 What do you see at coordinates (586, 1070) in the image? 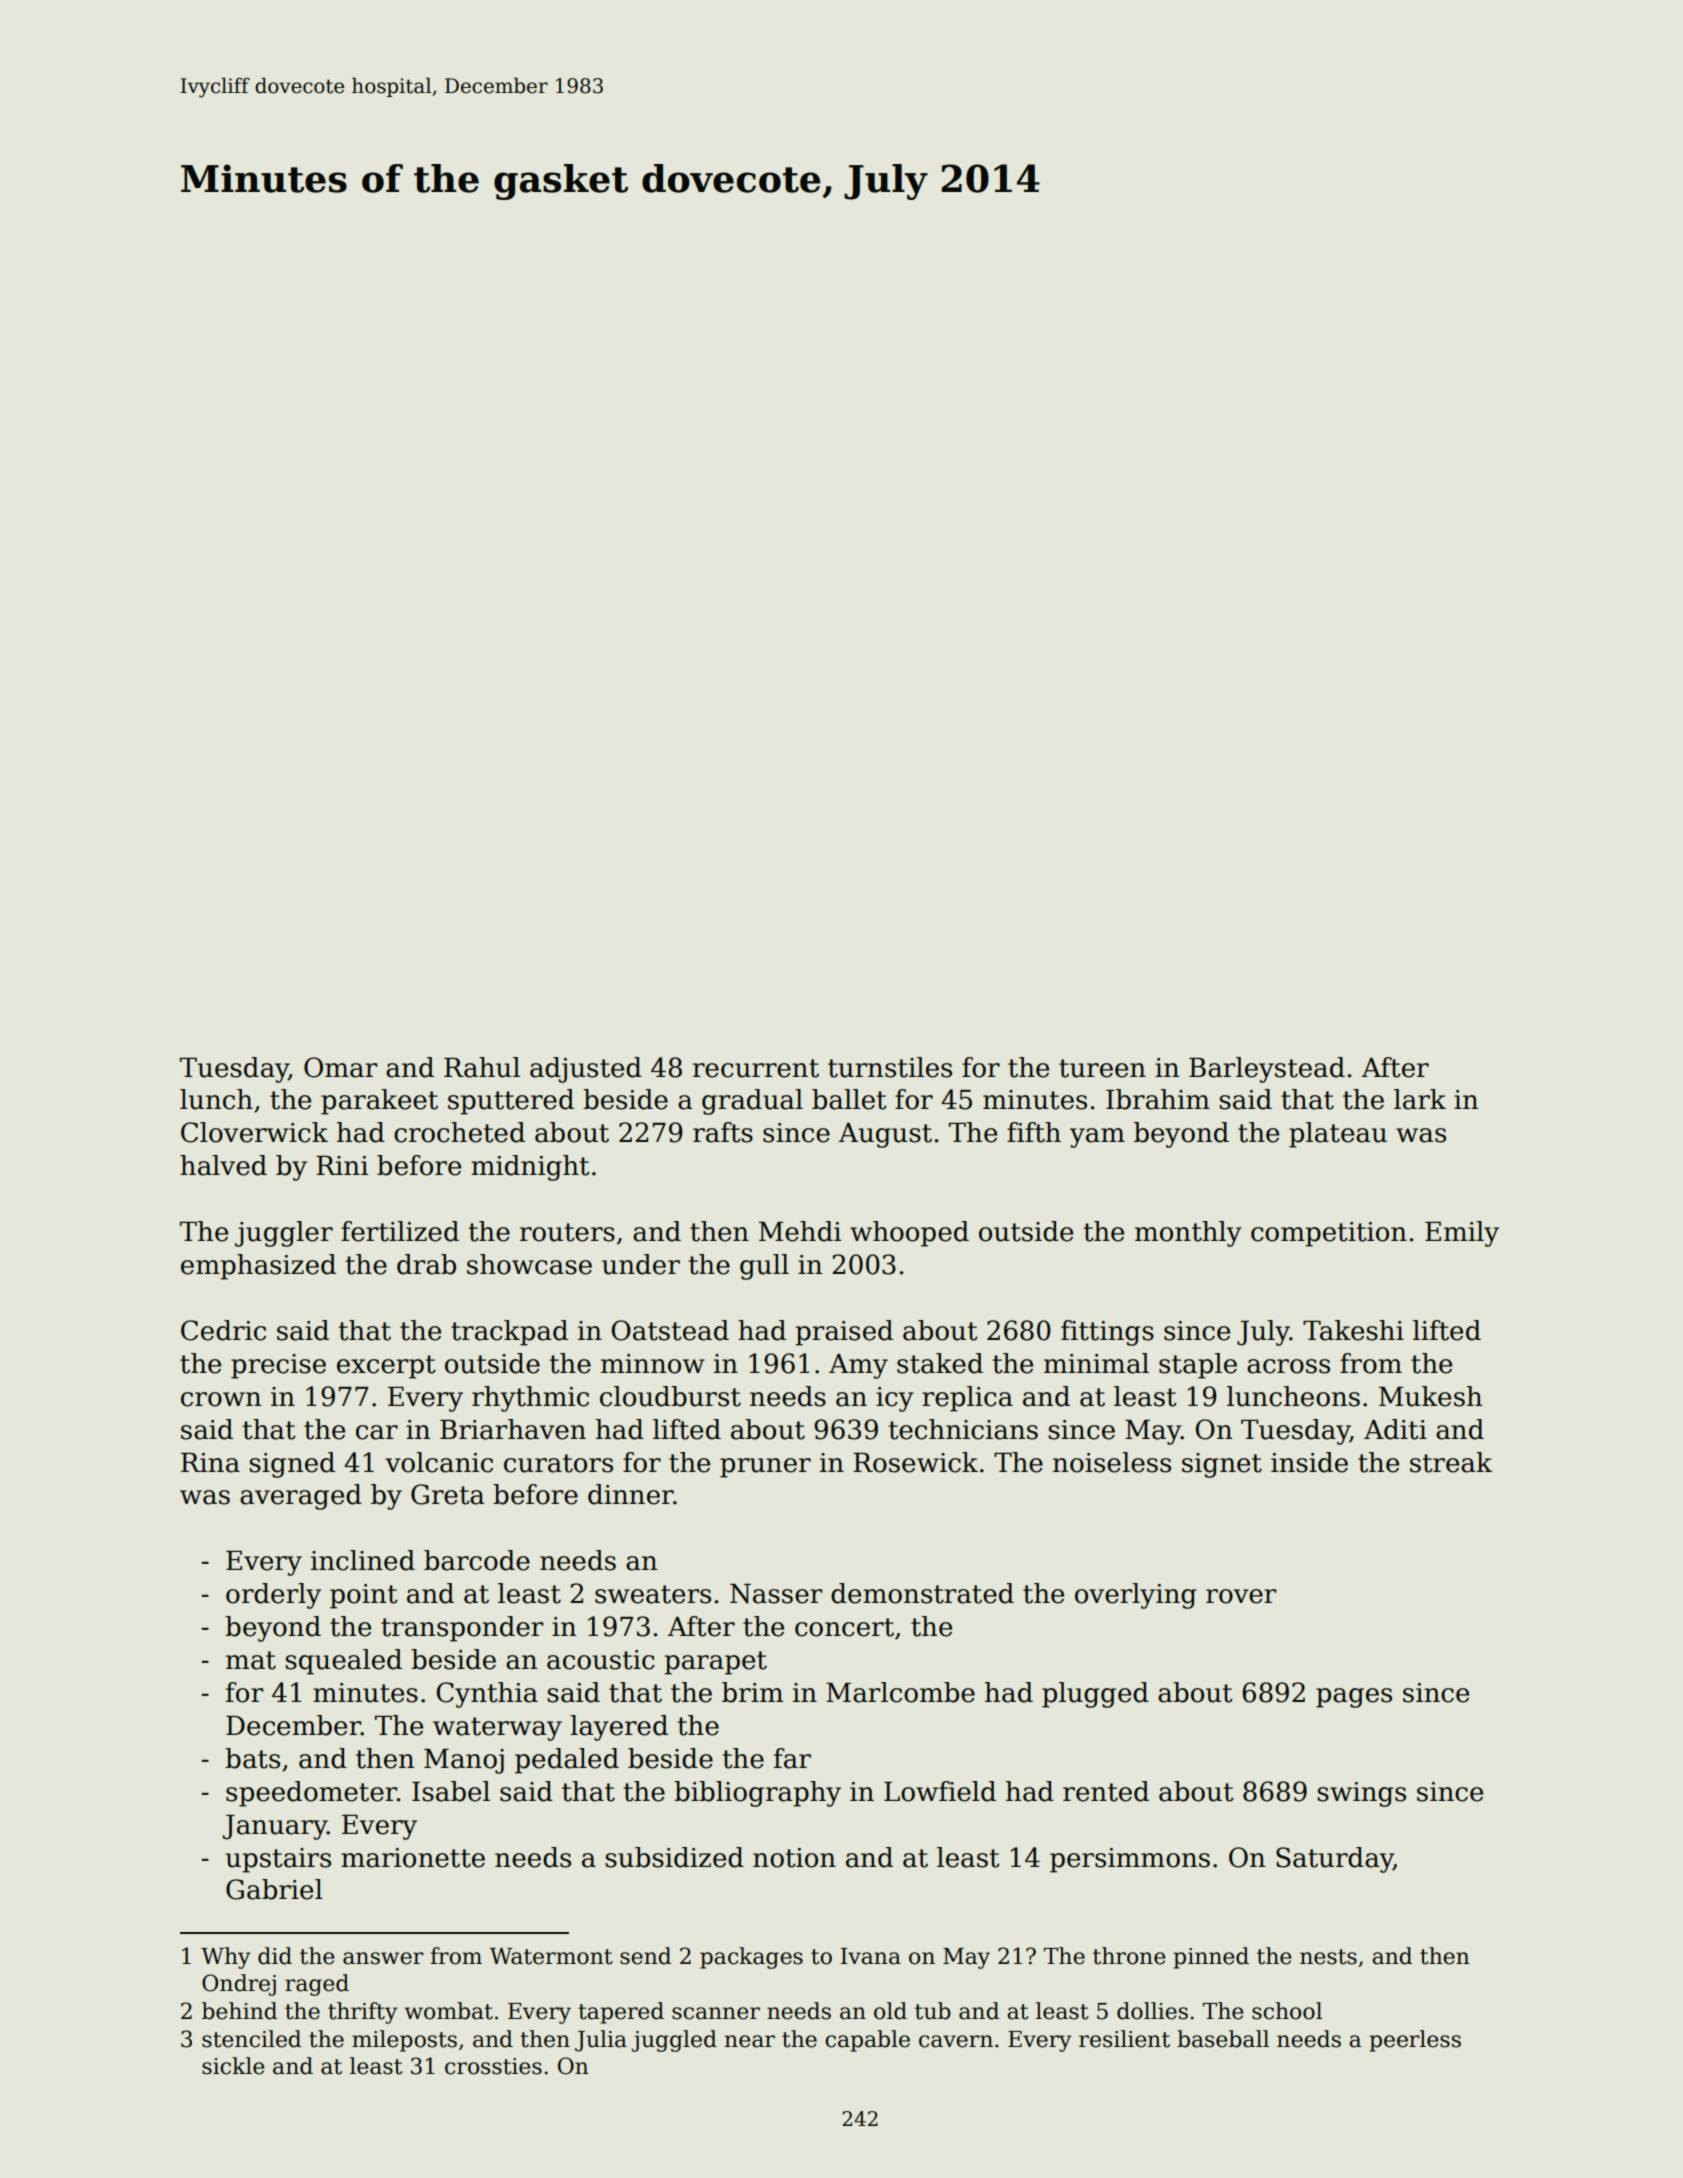
I see `adjusted` at bounding box center [586, 1070].
